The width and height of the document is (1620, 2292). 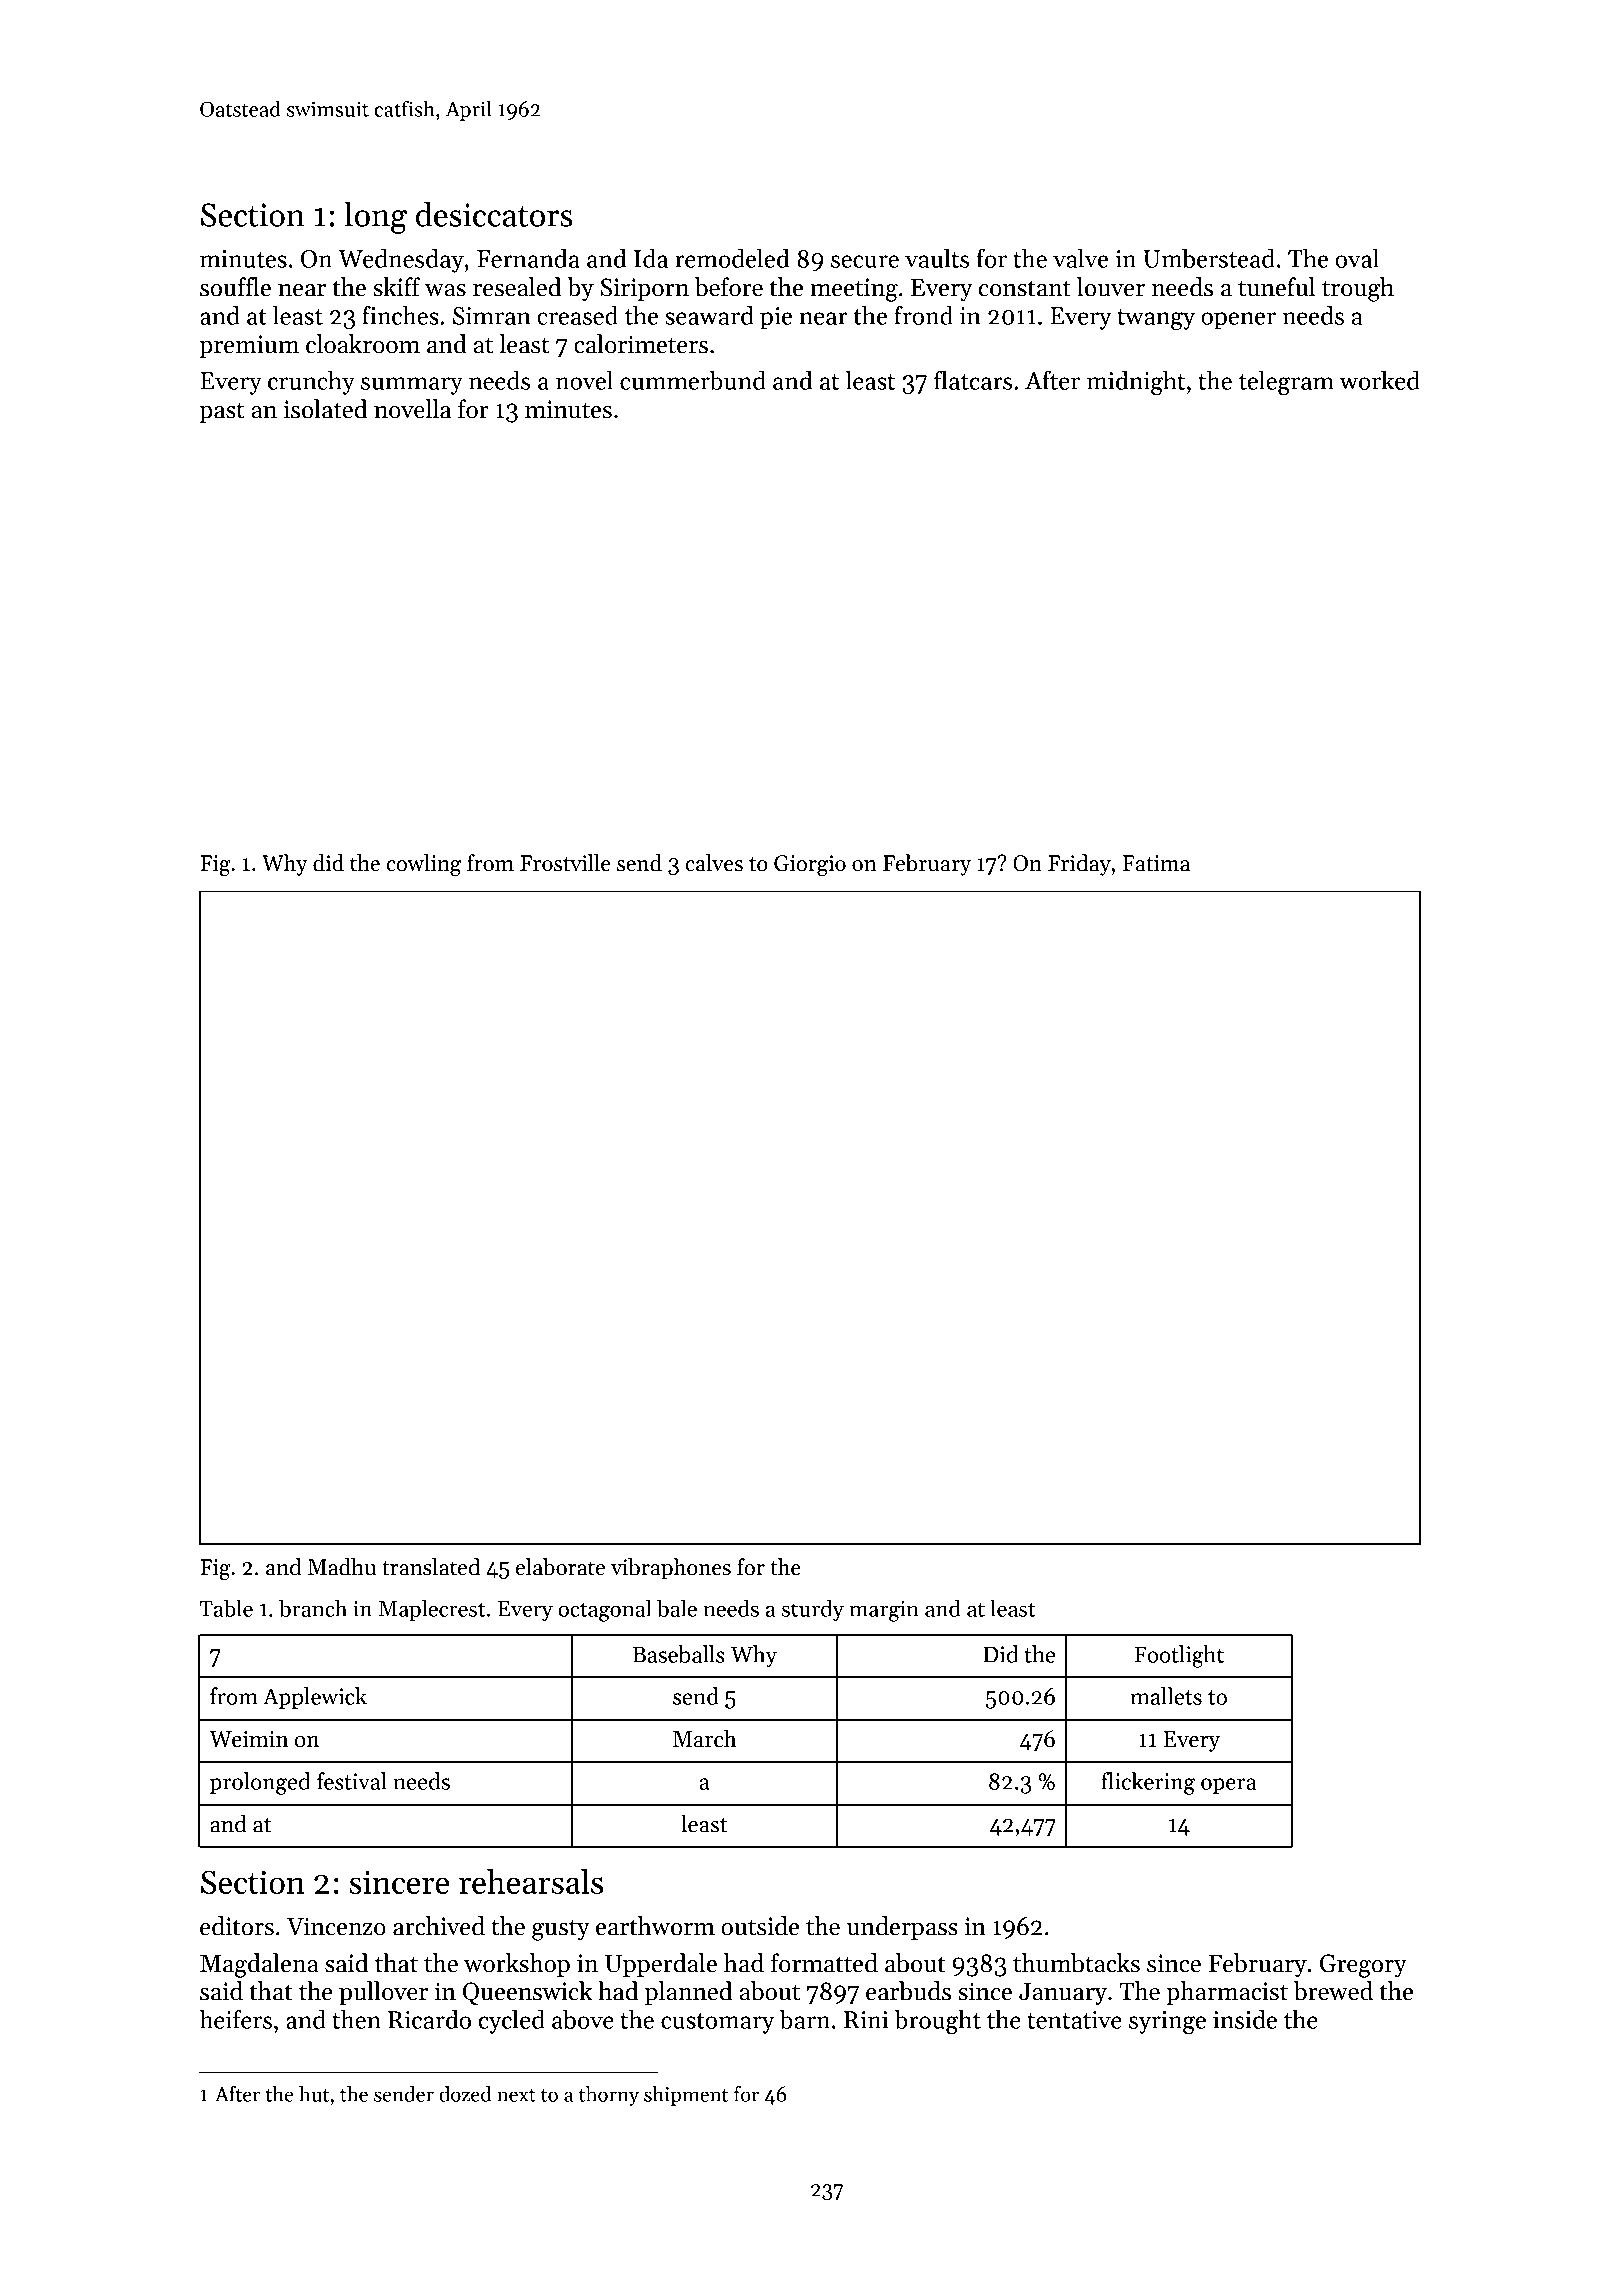 What do you see at coordinates (423, 865) in the document?
I see `cowling` at bounding box center [423, 865].
